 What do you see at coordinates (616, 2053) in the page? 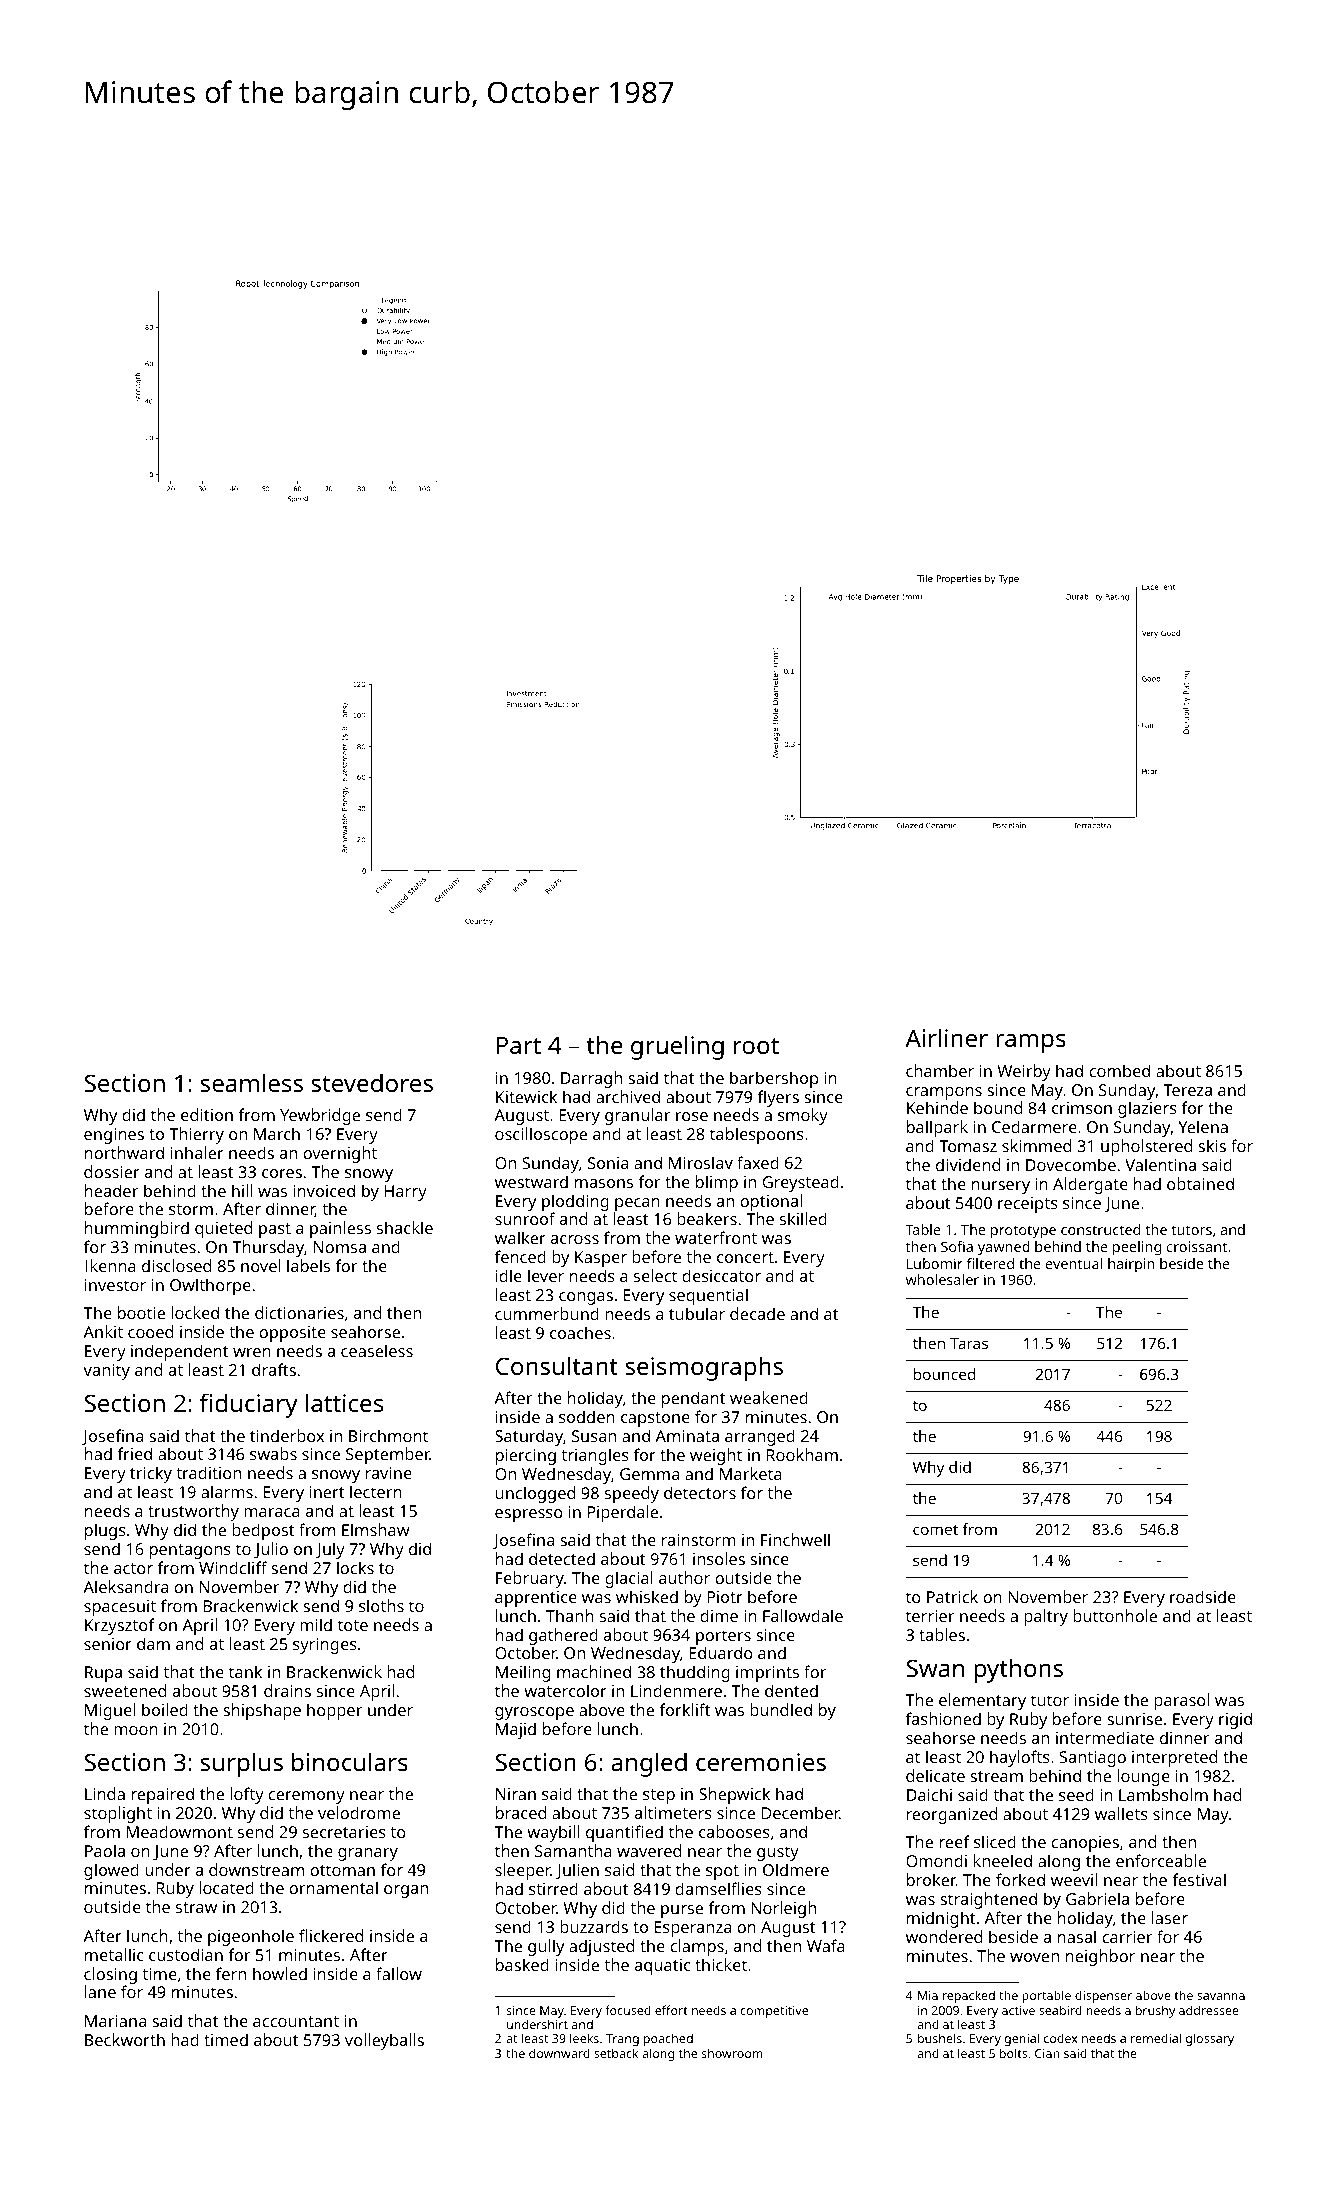
I see `setback` at bounding box center [616, 2053].
